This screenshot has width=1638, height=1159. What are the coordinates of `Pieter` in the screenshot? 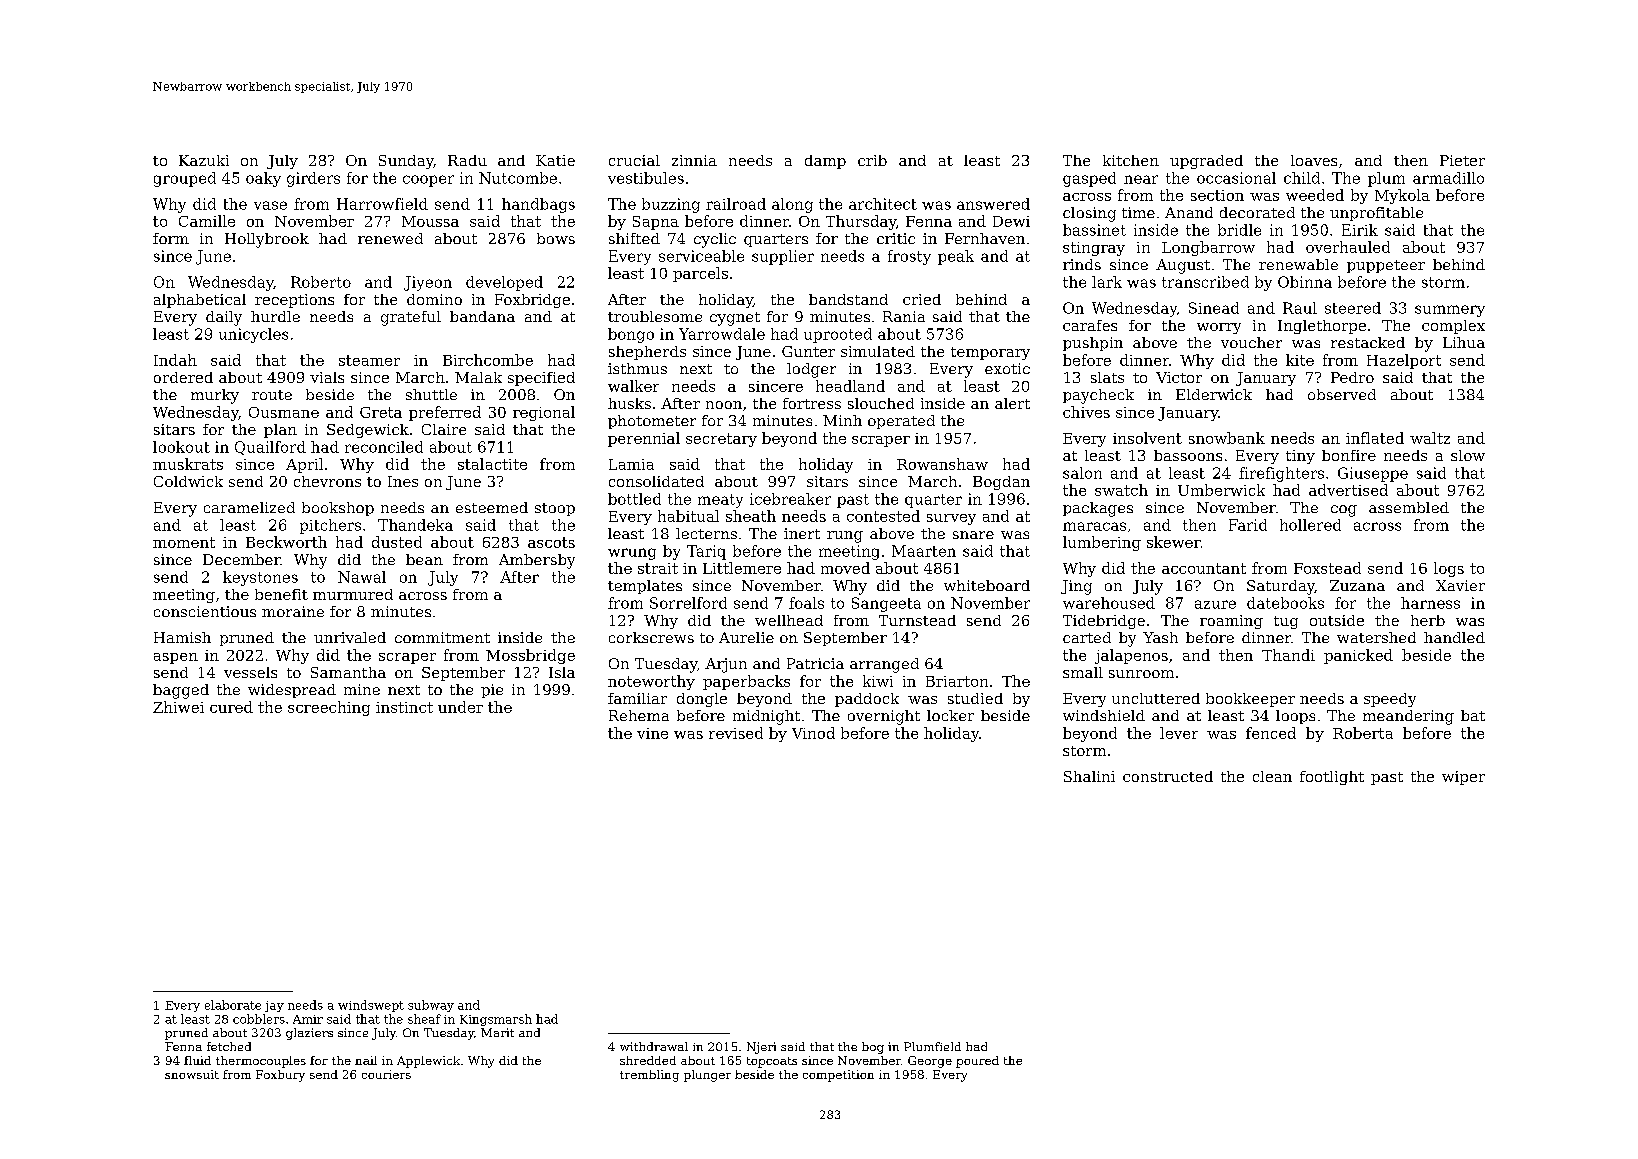 It's located at (1462, 160).
